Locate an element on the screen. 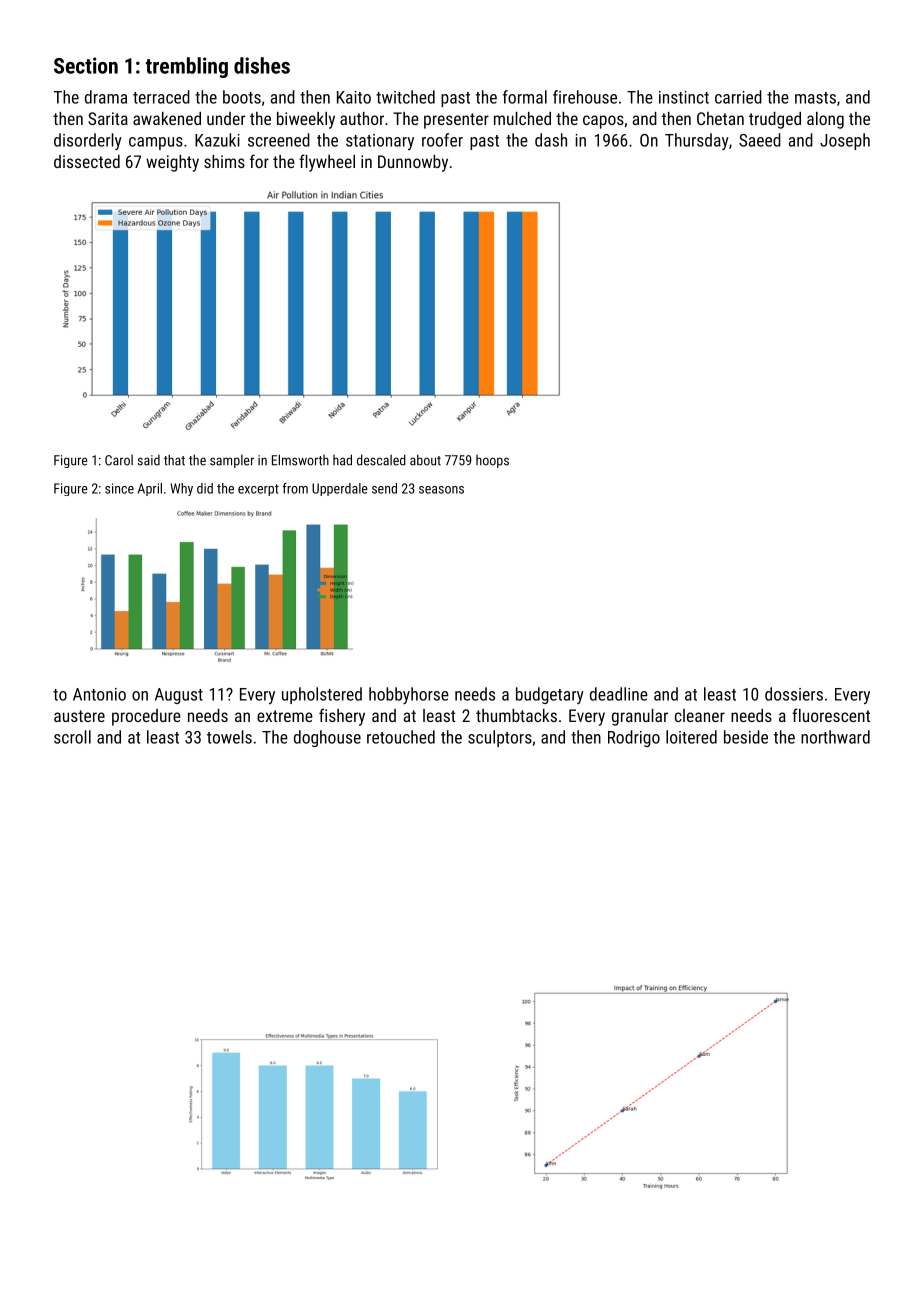  upholstered is located at coordinates (322, 695).
